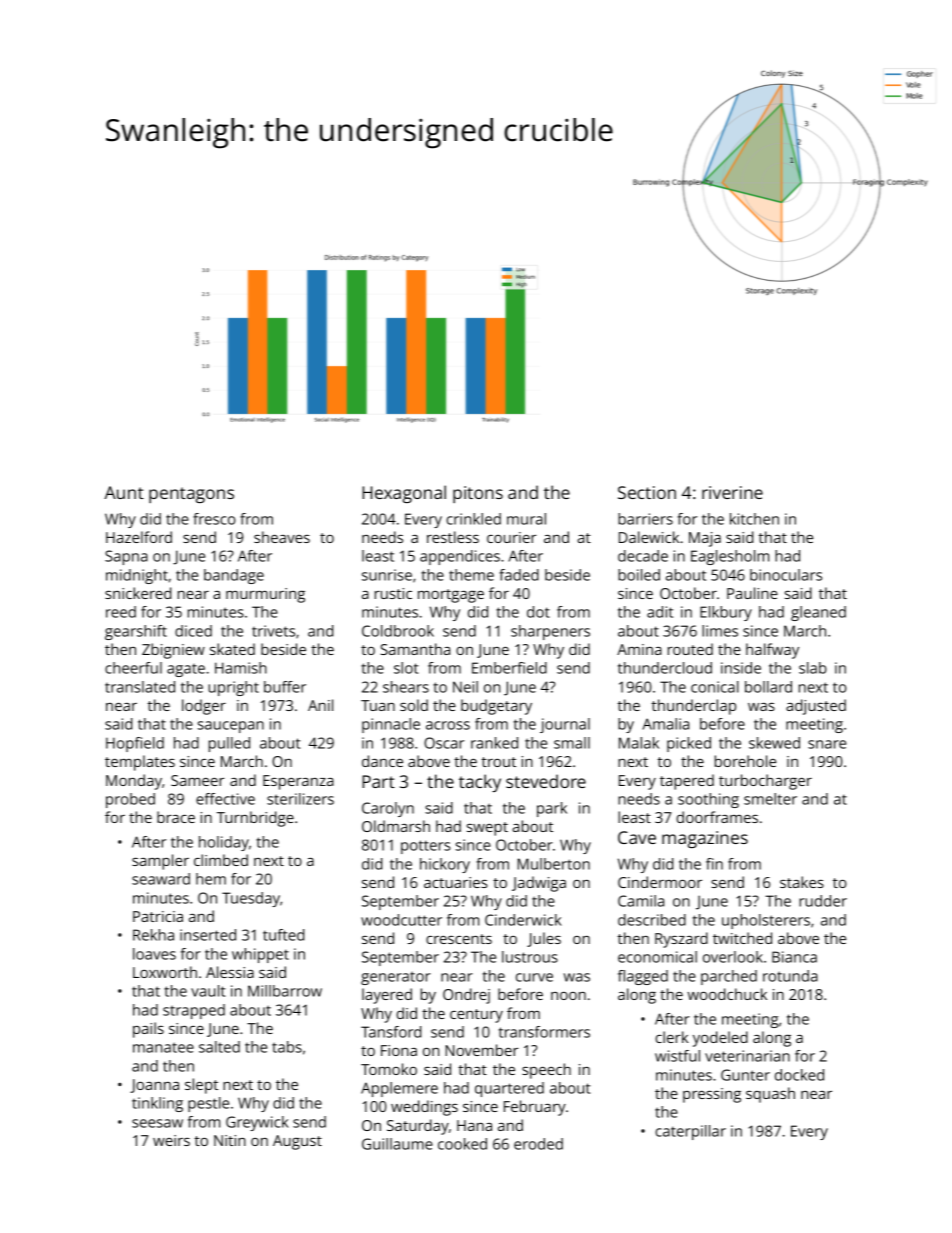 This screenshot has width=952, height=1233. Describe the element at coordinates (260, 955) in the screenshot. I see `whippet` at that location.
